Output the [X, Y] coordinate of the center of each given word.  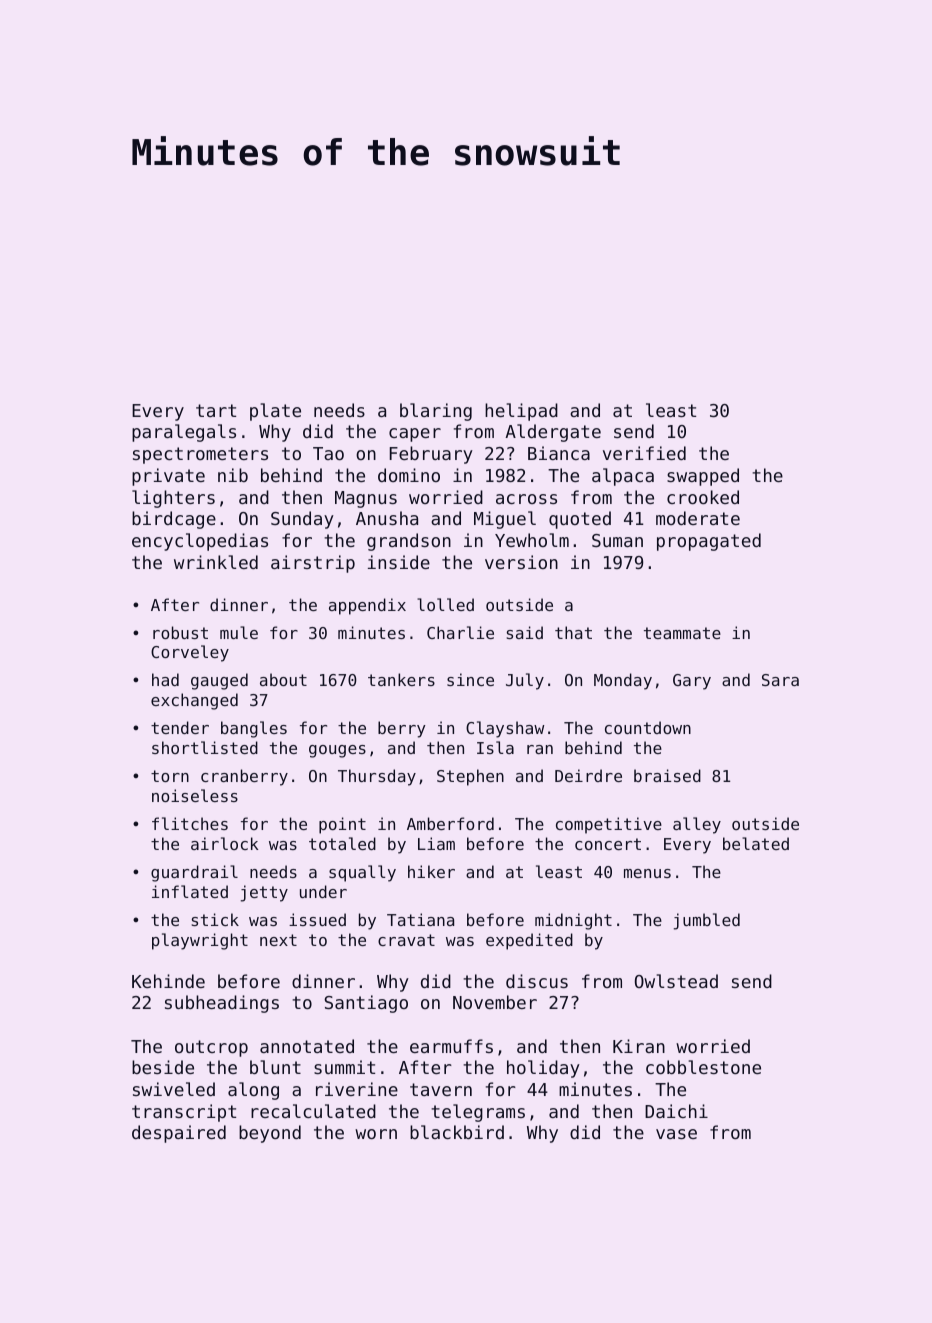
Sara [780, 680]
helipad [521, 412]
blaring [436, 412]
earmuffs [451, 1046]
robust [180, 632]
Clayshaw [505, 729]
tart [216, 410]
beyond [270, 1134]
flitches [190, 823]
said [525, 632]
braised [667, 775]
